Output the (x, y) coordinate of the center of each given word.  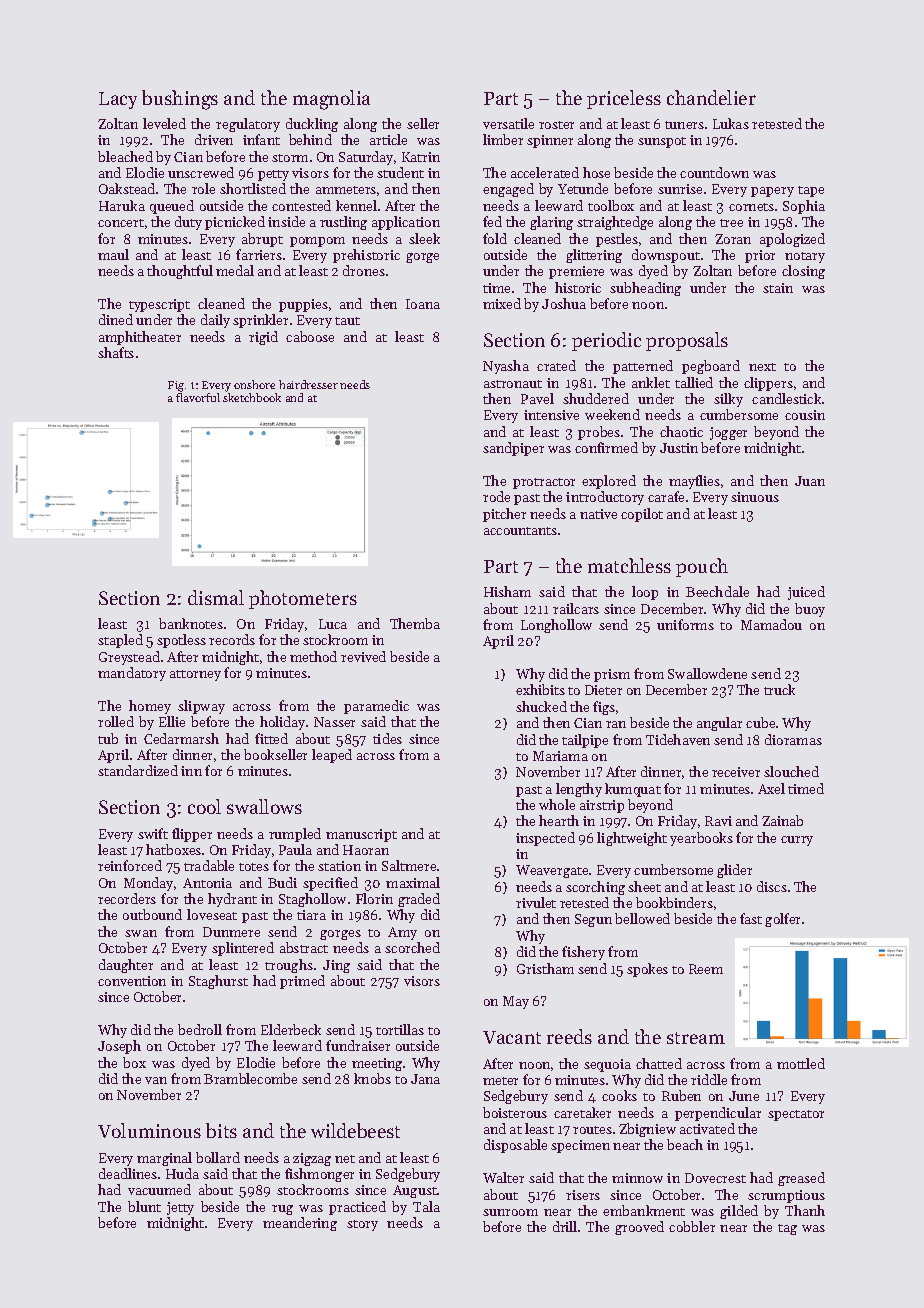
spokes (647, 970)
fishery (583, 953)
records (232, 639)
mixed (502, 303)
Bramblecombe (250, 1078)
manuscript (361, 835)
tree (731, 223)
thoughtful (180, 272)
